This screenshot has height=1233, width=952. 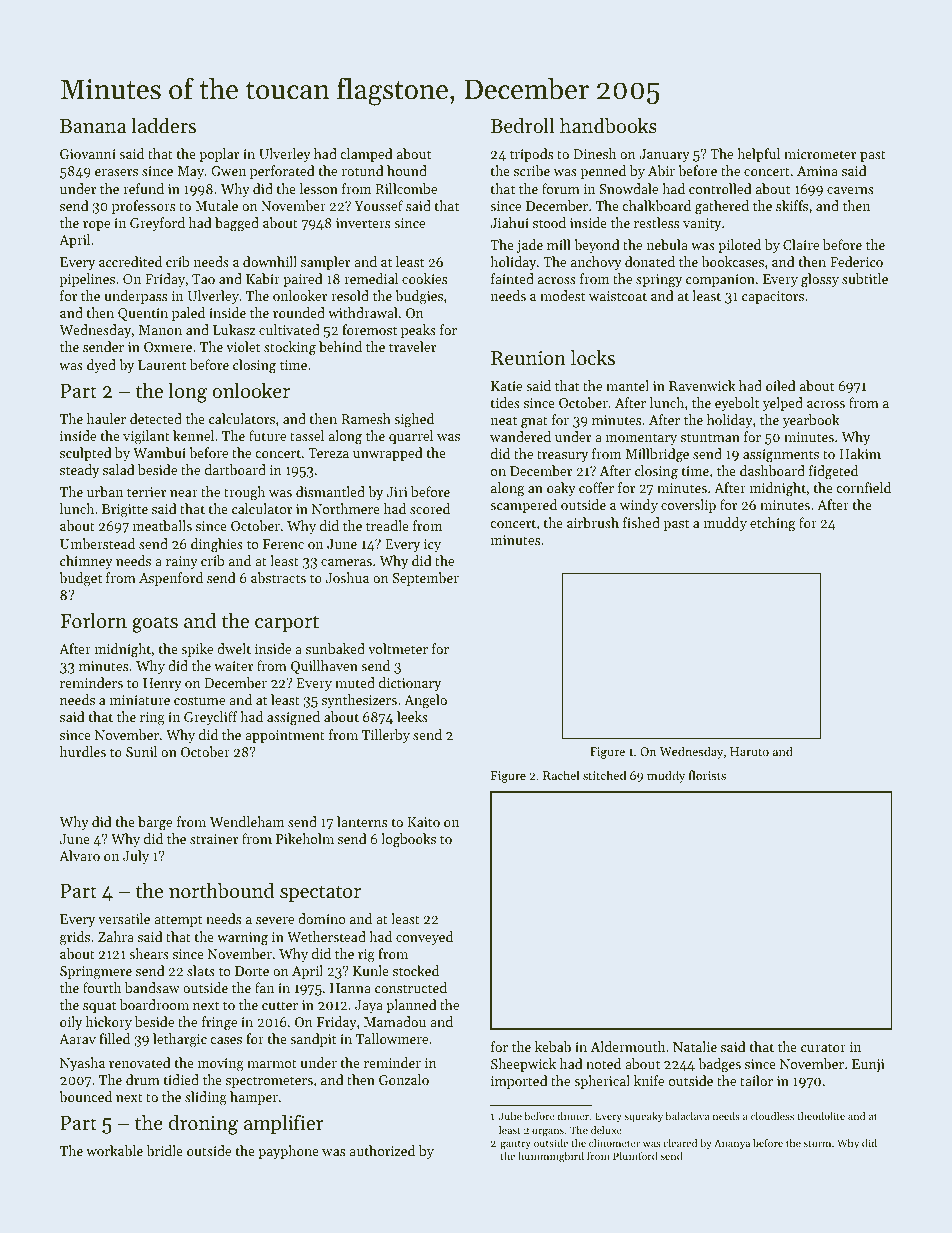 I want to click on Quentin, so click(x=143, y=314).
